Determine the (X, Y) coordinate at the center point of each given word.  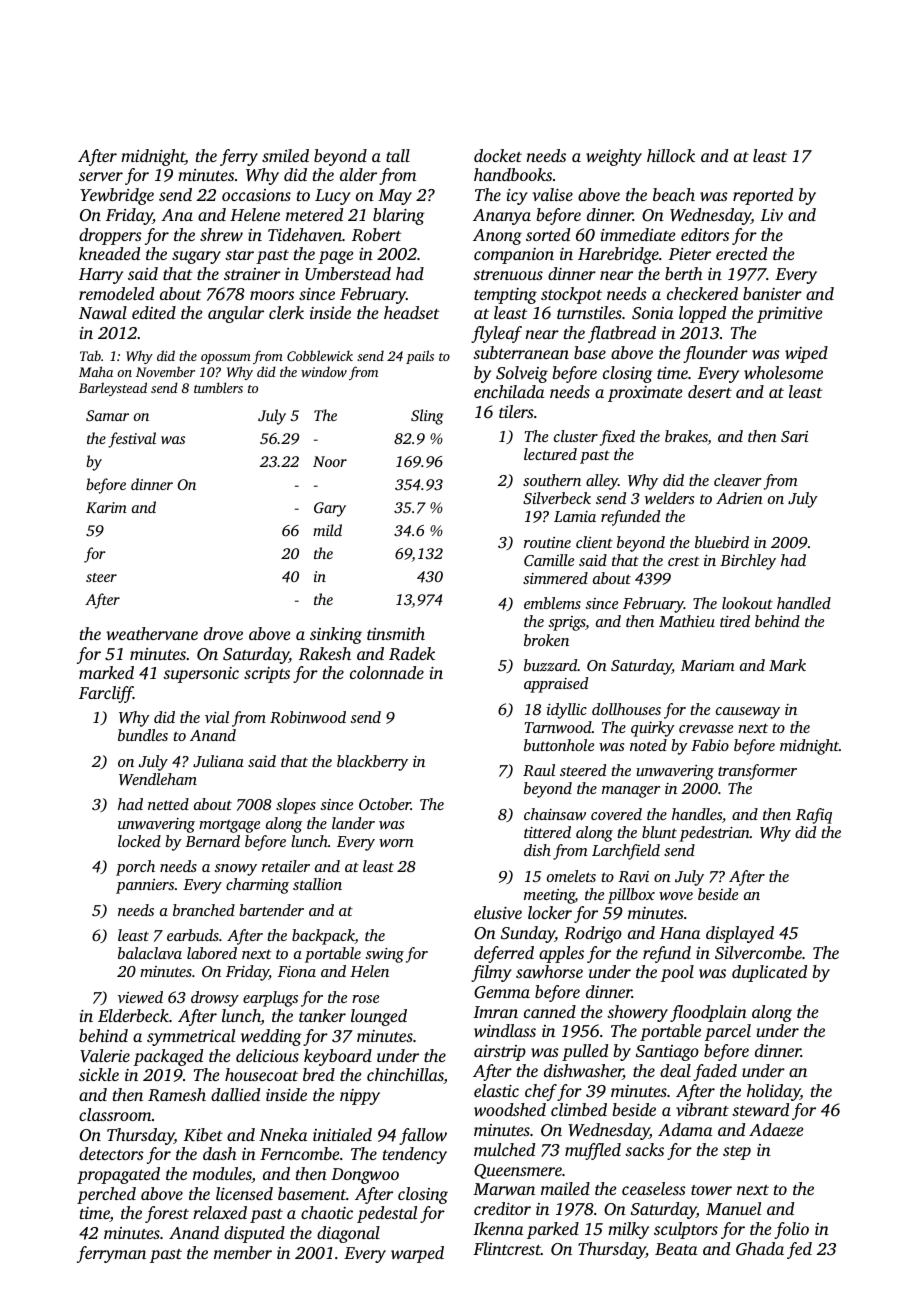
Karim (106, 507)
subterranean (521, 352)
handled (804, 603)
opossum (226, 359)
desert (710, 391)
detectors (111, 1153)
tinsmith (396, 633)
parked (553, 1230)
